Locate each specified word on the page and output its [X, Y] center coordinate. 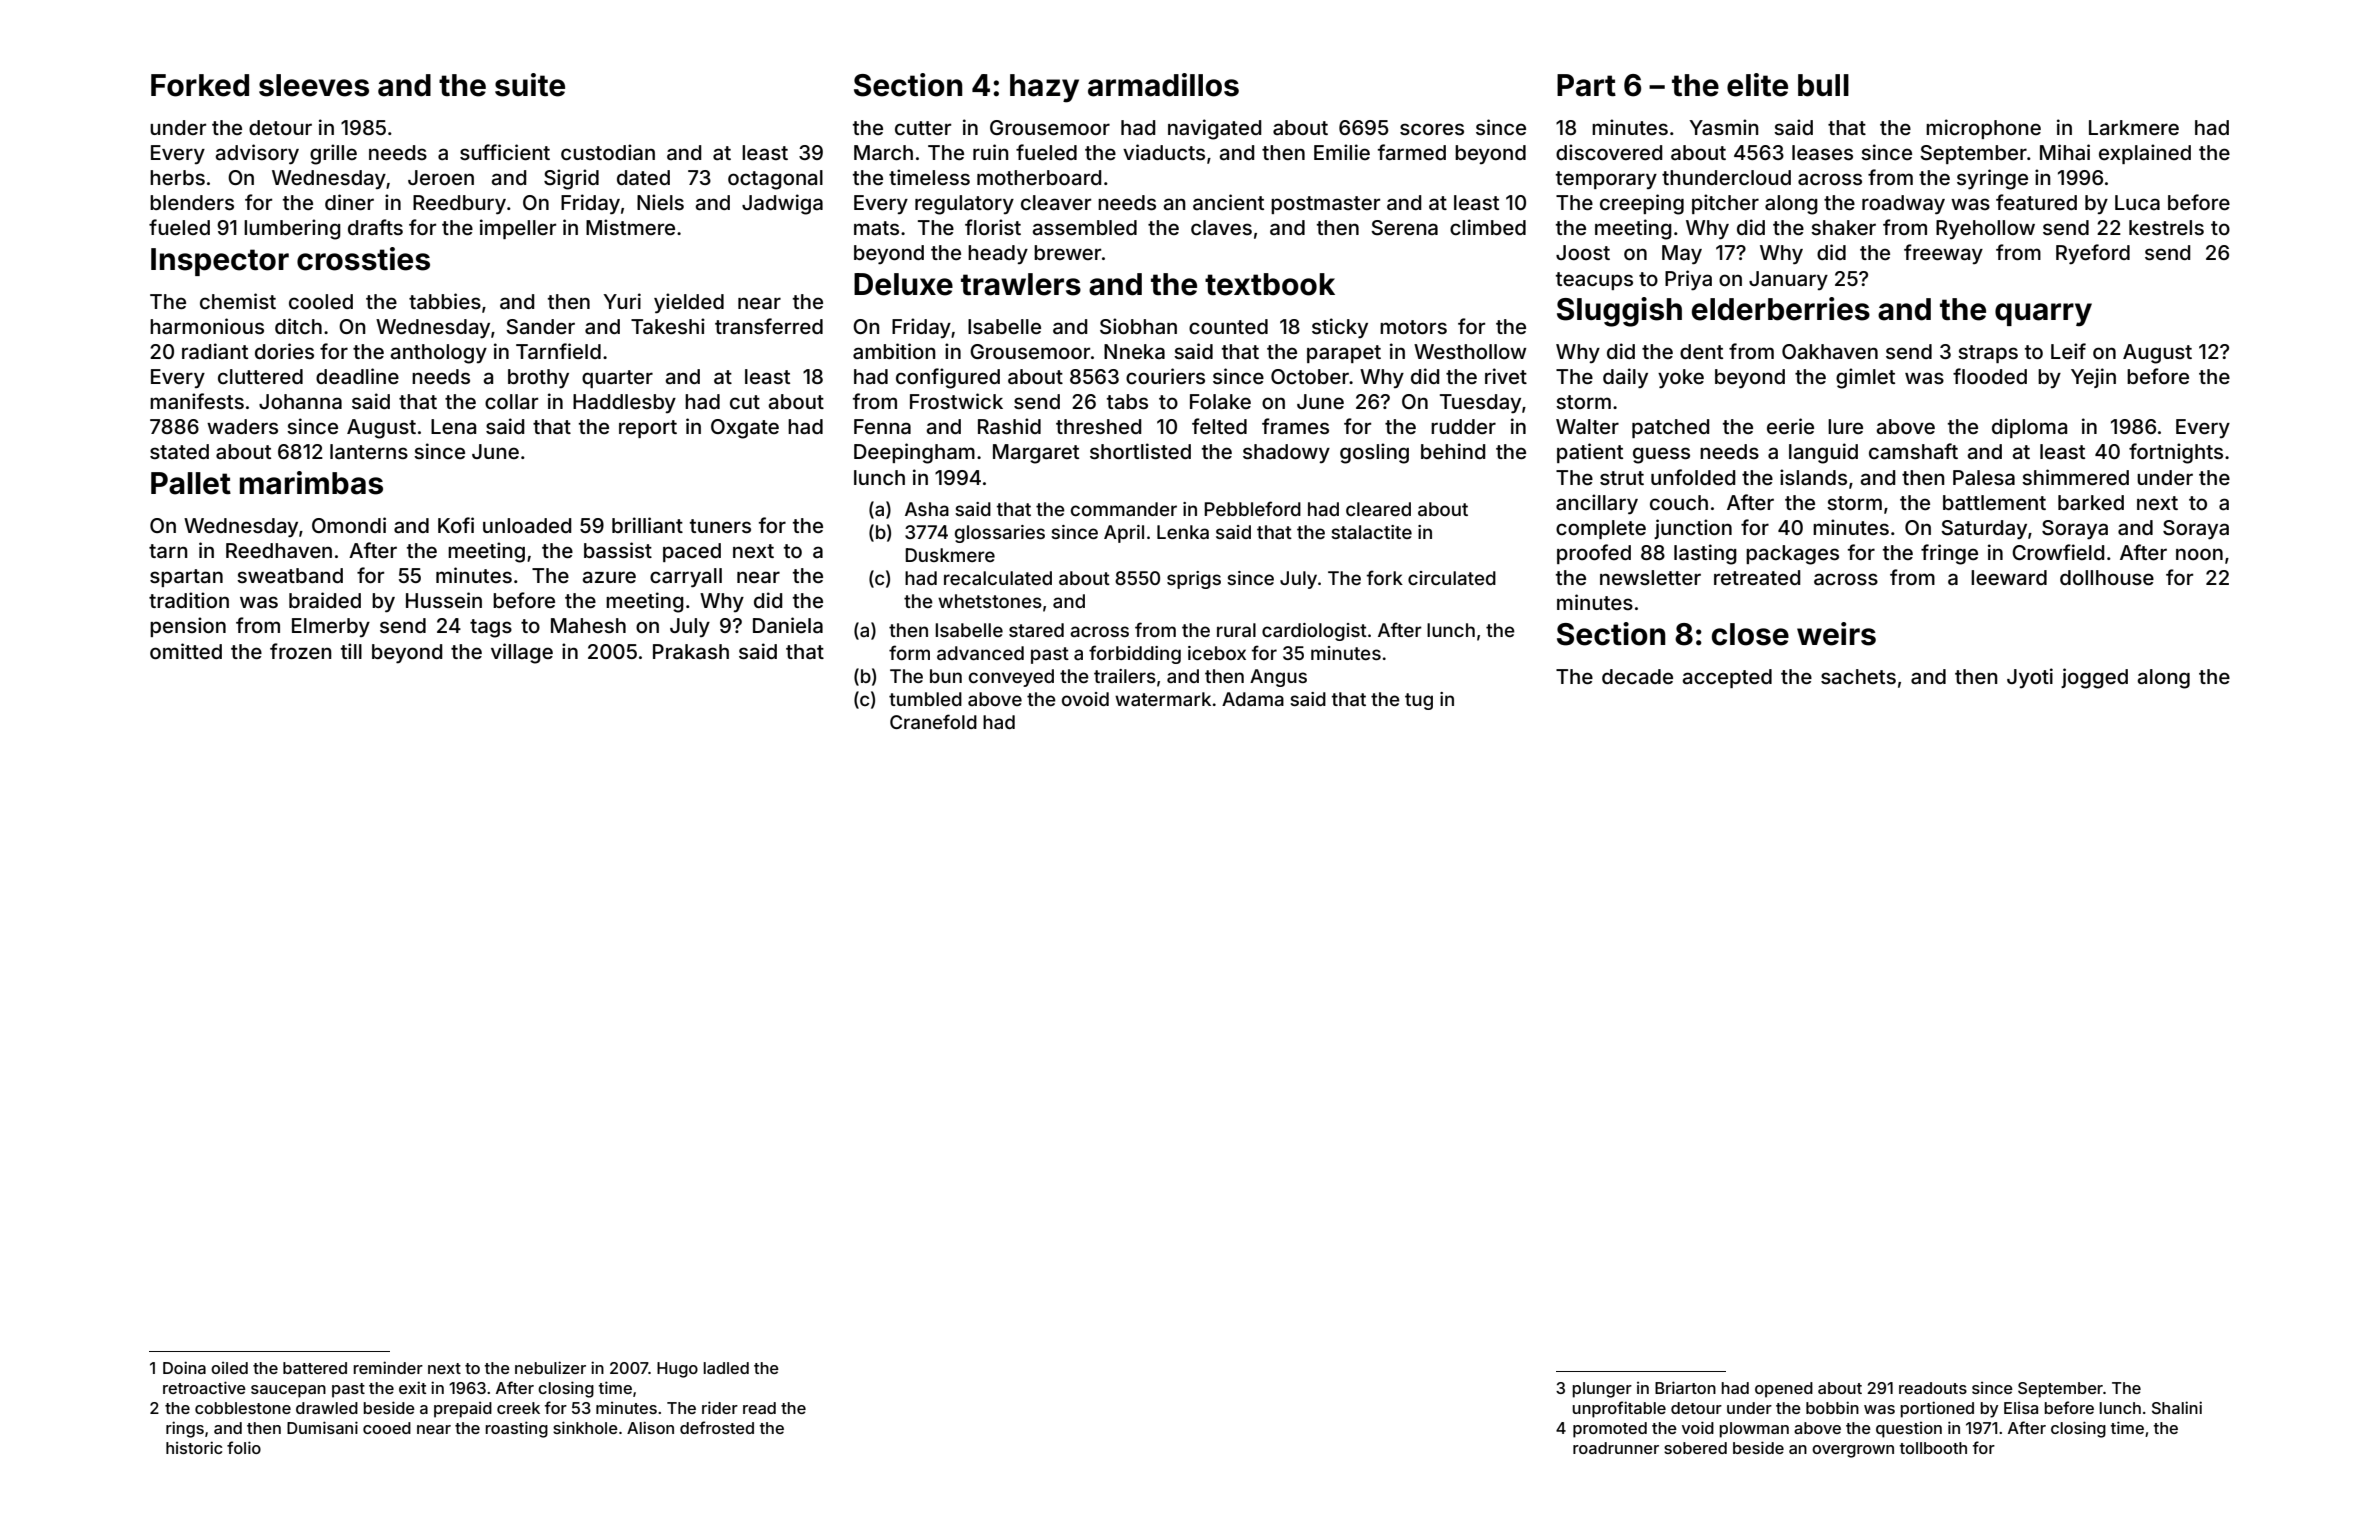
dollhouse [2107, 577]
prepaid [463, 1410]
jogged [2094, 678]
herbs [177, 177]
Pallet [191, 483]
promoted [1610, 1430]
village [522, 653]
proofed [1594, 554]
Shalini [2177, 1407]
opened [1784, 1390]
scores [1432, 129]
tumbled [925, 699]
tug [1419, 701]
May [1682, 255]
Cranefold [933, 721]
